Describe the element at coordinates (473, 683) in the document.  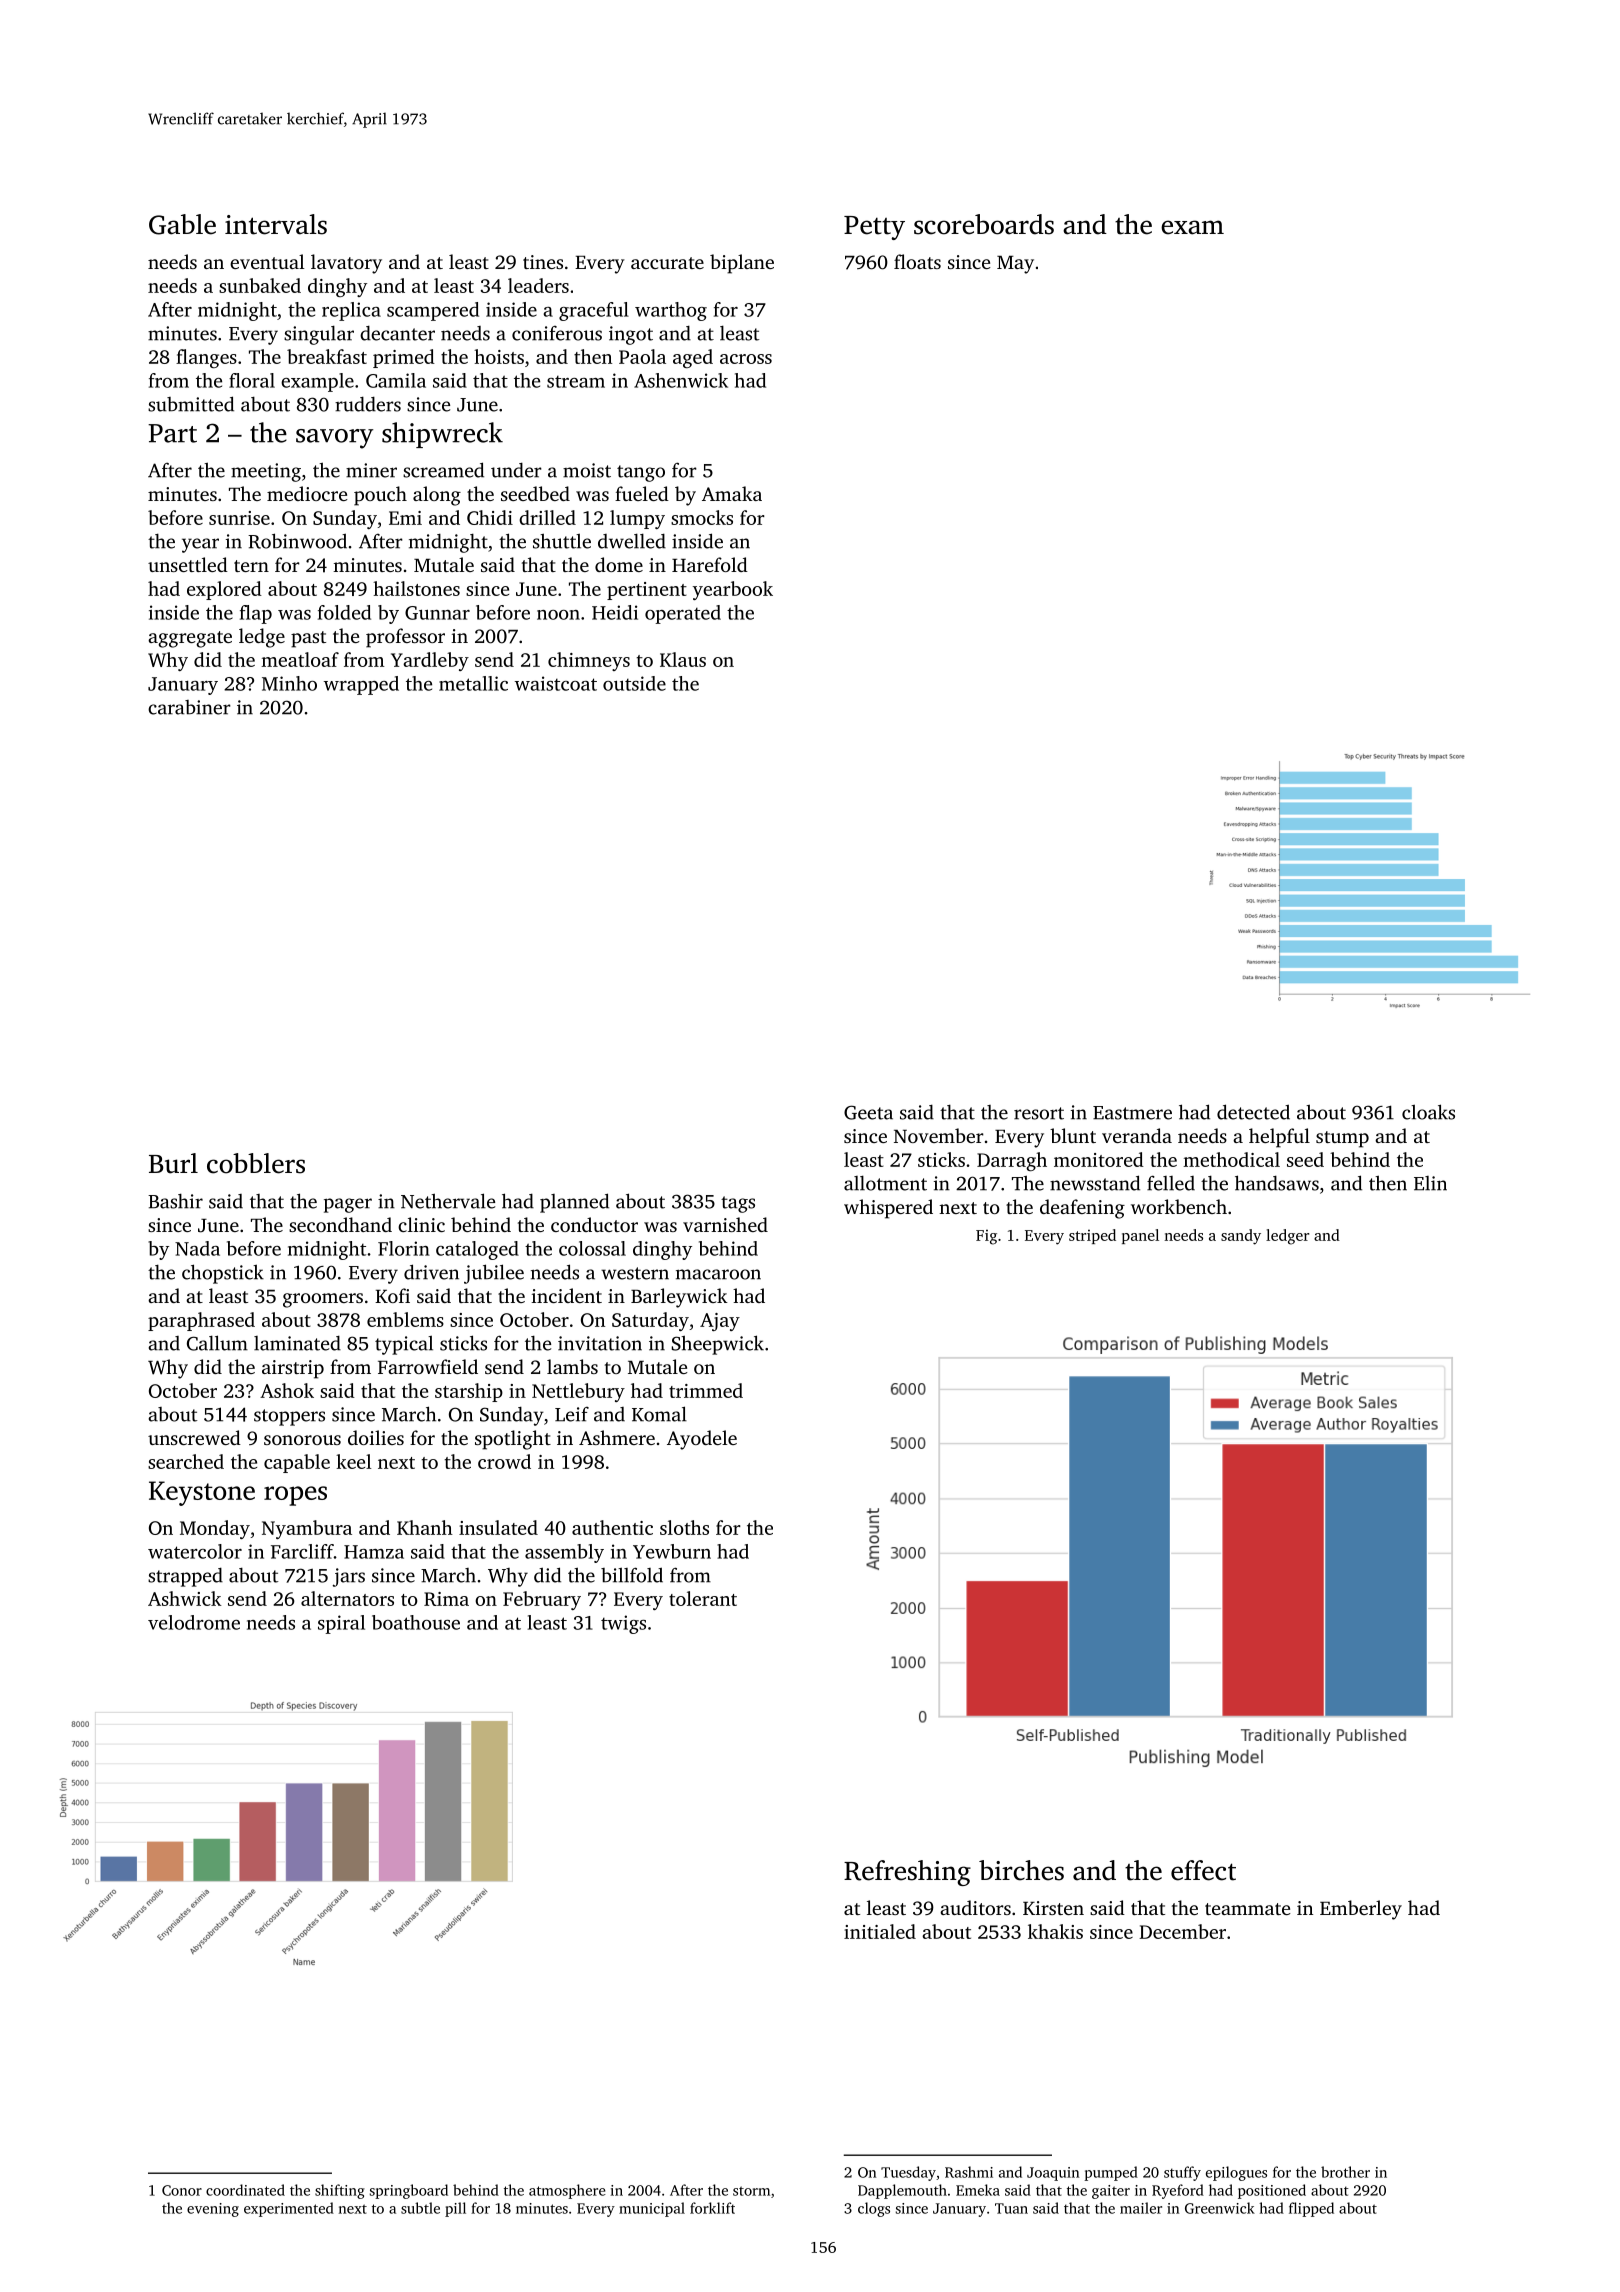
I see `metallic` at that location.
